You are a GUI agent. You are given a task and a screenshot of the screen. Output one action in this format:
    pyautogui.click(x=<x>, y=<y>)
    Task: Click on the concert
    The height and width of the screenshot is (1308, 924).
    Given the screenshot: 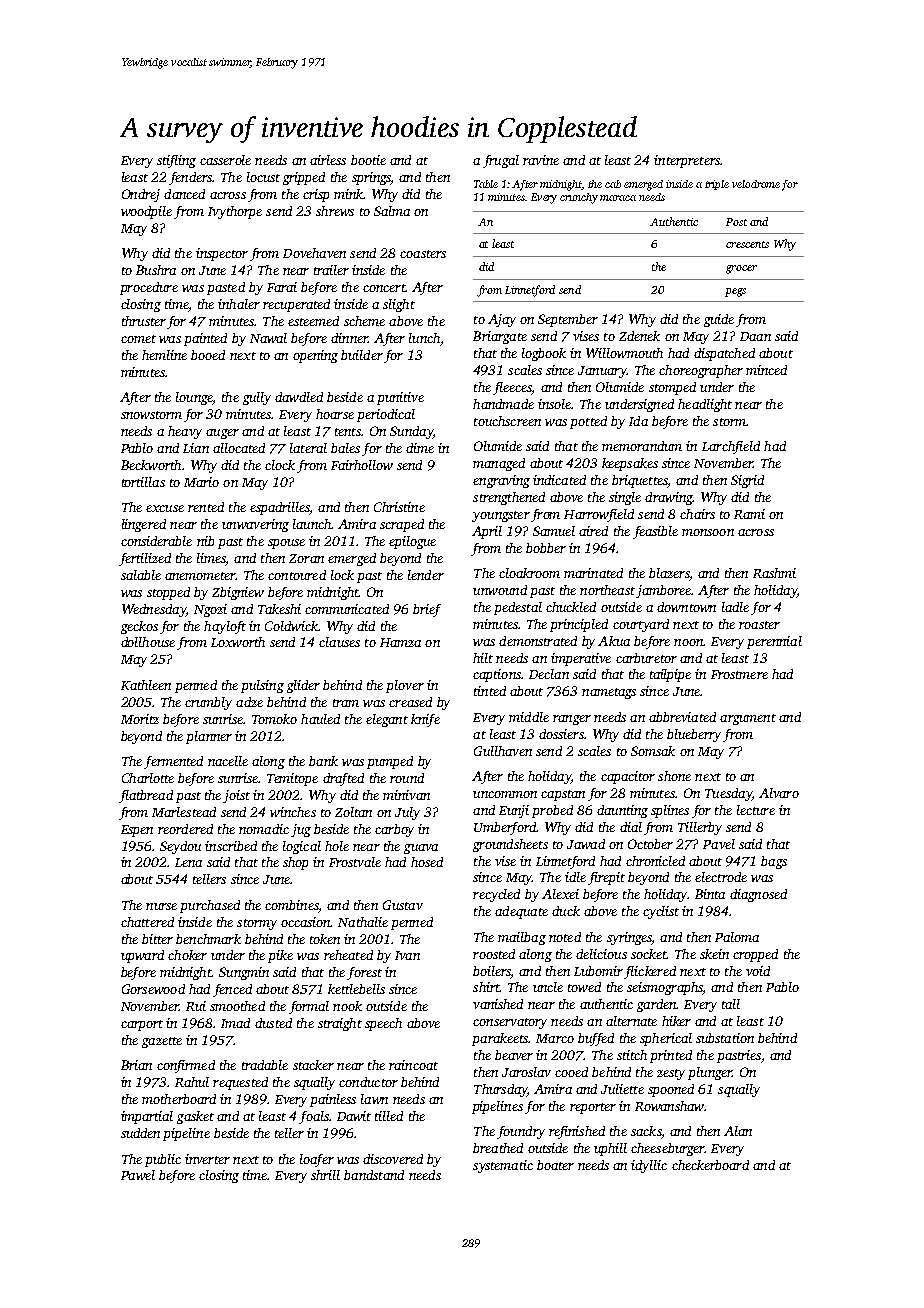 What is the action you would take?
    pyautogui.click(x=384, y=288)
